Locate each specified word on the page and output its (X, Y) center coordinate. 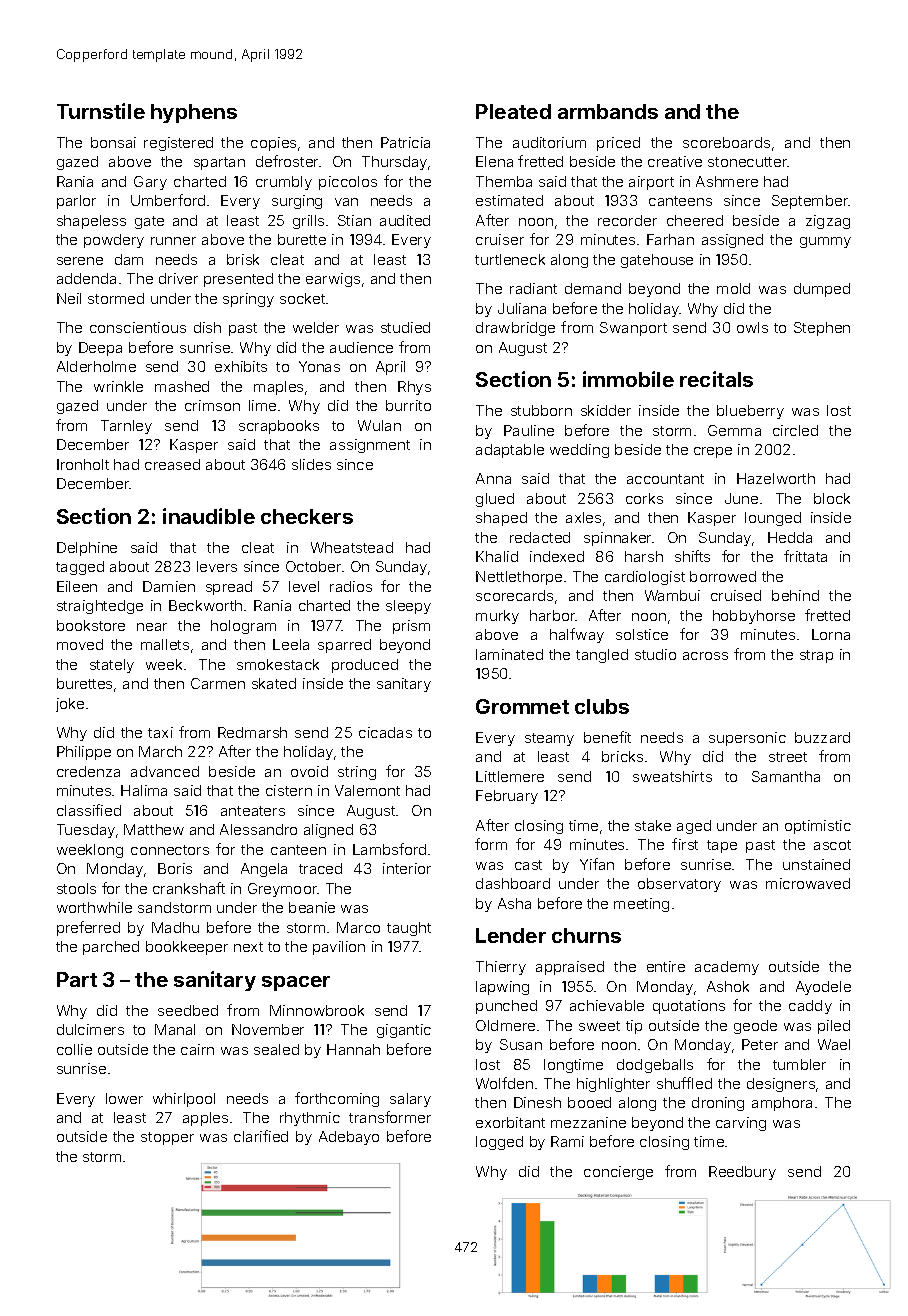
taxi (160, 732)
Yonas (319, 366)
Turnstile (101, 111)
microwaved (808, 883)
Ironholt (83, 464)
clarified (261, 1136)
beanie (312, 907)
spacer (296, 983)
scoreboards (726, 142)
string (357, 773)
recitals (716, 379)
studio (655, 654)
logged (499, 1143)
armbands (608, 111)
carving (741, 1124)
